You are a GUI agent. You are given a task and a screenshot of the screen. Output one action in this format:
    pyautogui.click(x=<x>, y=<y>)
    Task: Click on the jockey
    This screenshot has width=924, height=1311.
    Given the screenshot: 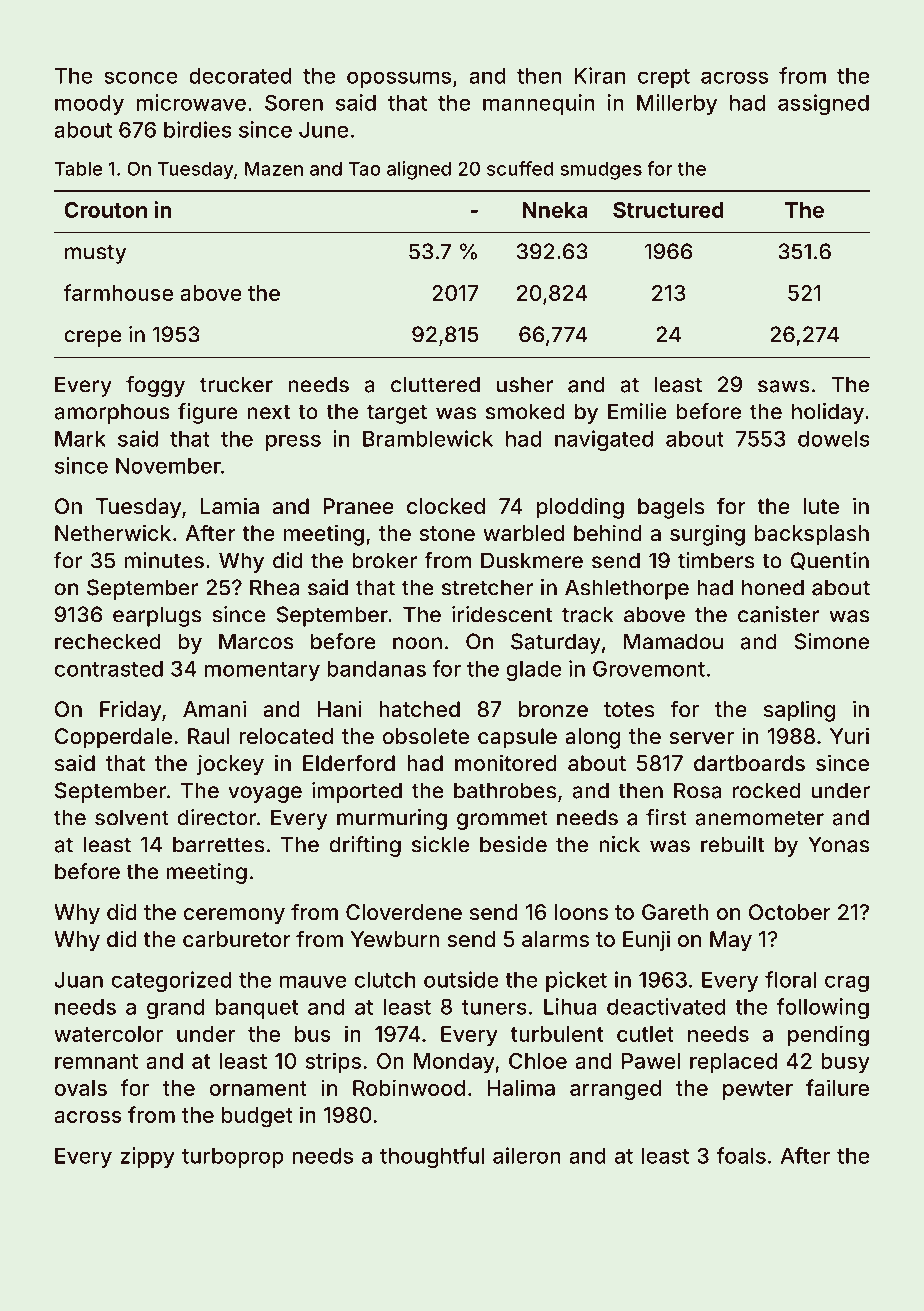 What is the action you would take?
    pyautogui.click(x=230, y=765)
